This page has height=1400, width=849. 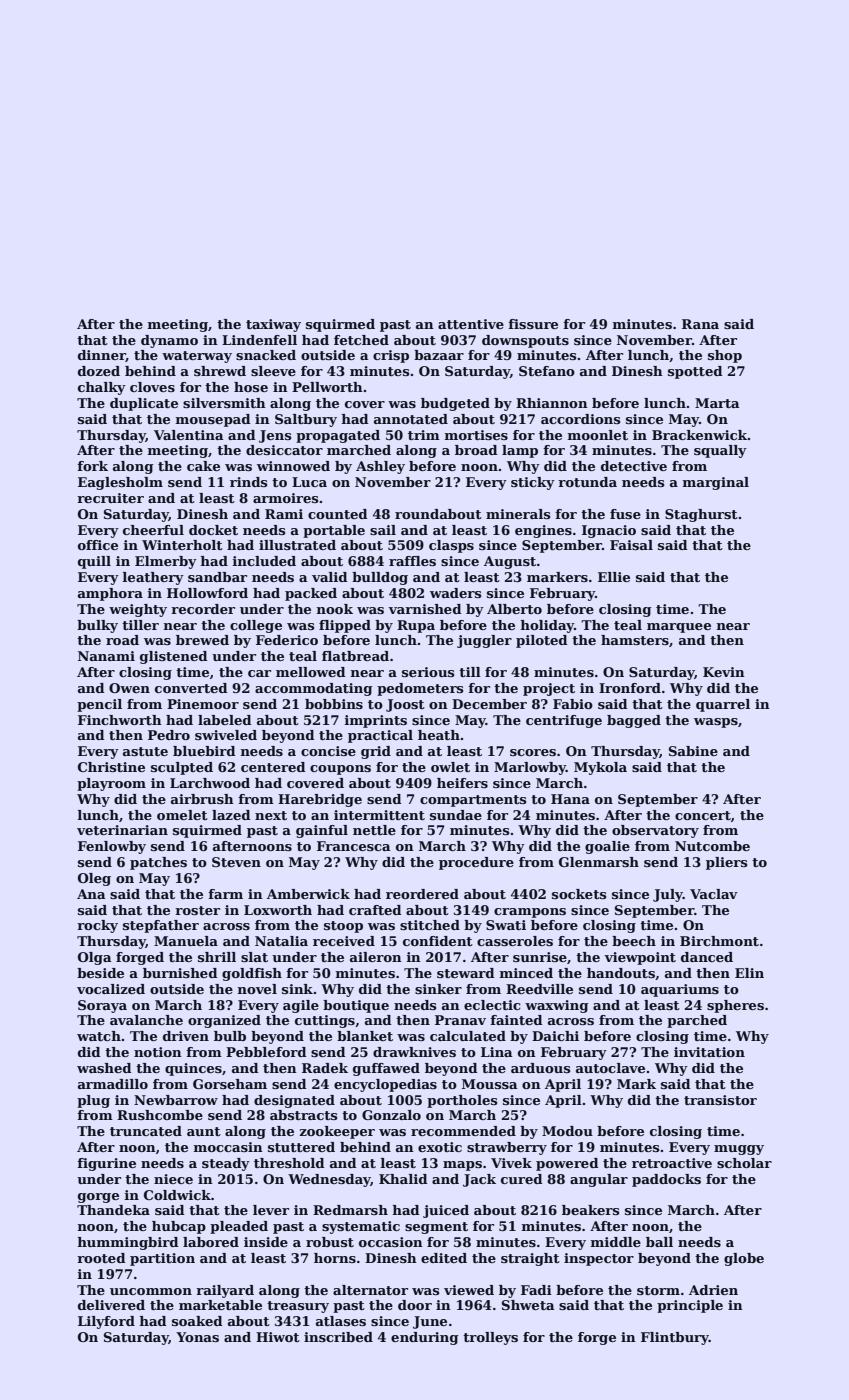 What do you see at coordinates (675, 1338) in the page?
I see `Flintbury` at bounding box center [675, 1338].
